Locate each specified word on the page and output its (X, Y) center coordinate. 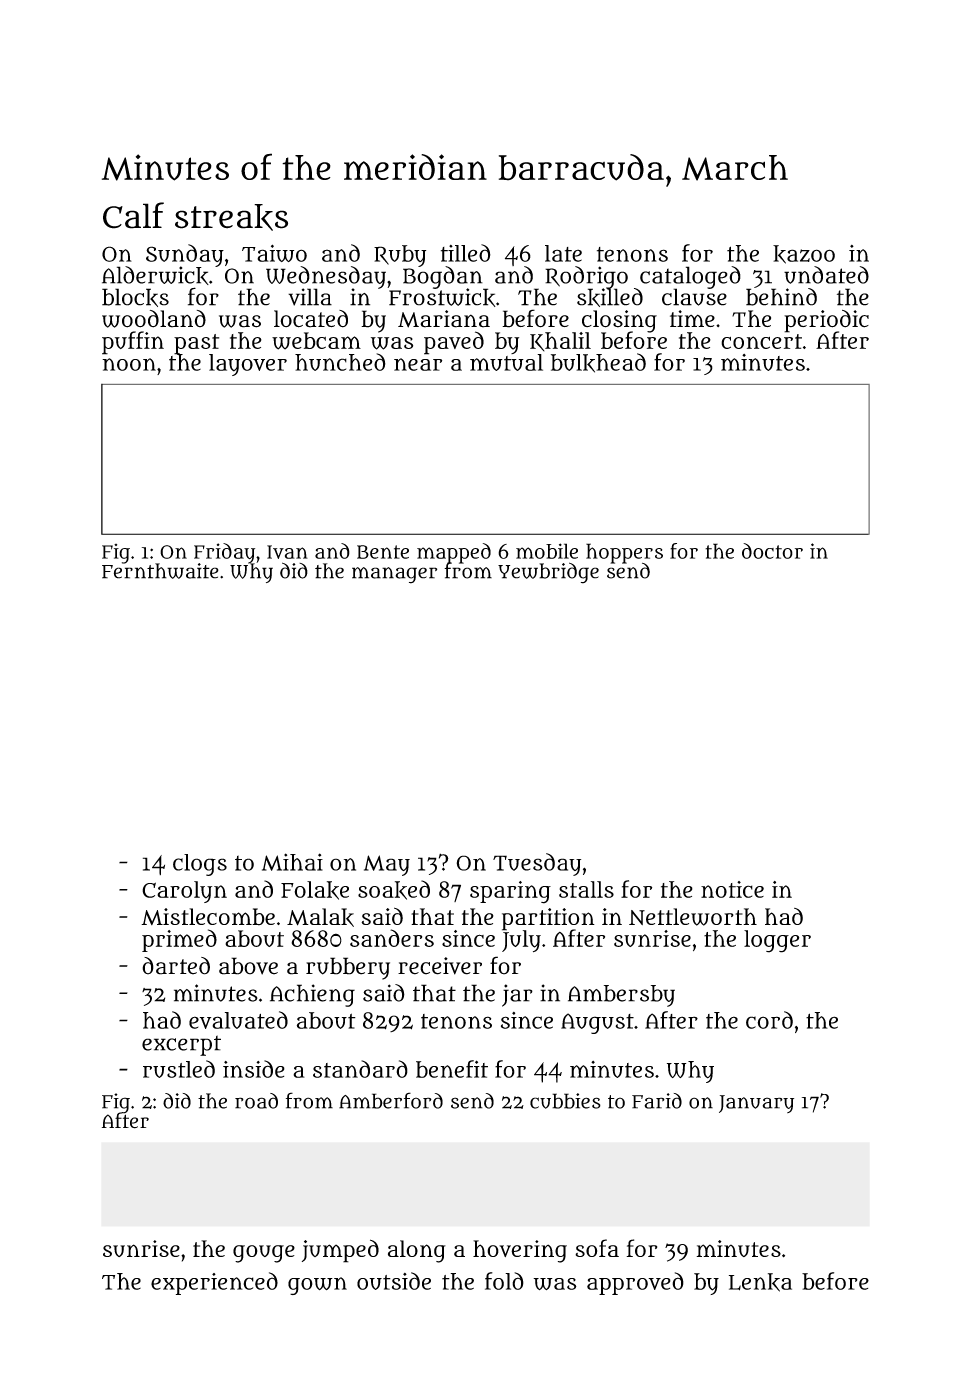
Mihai (292, 862)
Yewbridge (548, 573)
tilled (466, 253)
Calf (133, 215)
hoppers (624, 553)
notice (732, 889)
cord (769, 1020)
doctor (772, 551)
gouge (264, 1254)
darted (176, 966)
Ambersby (621, 996)
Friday (224, 553)
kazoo (804, 254)
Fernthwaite (160, 571)
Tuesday (537, 864)
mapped (454, 553)
